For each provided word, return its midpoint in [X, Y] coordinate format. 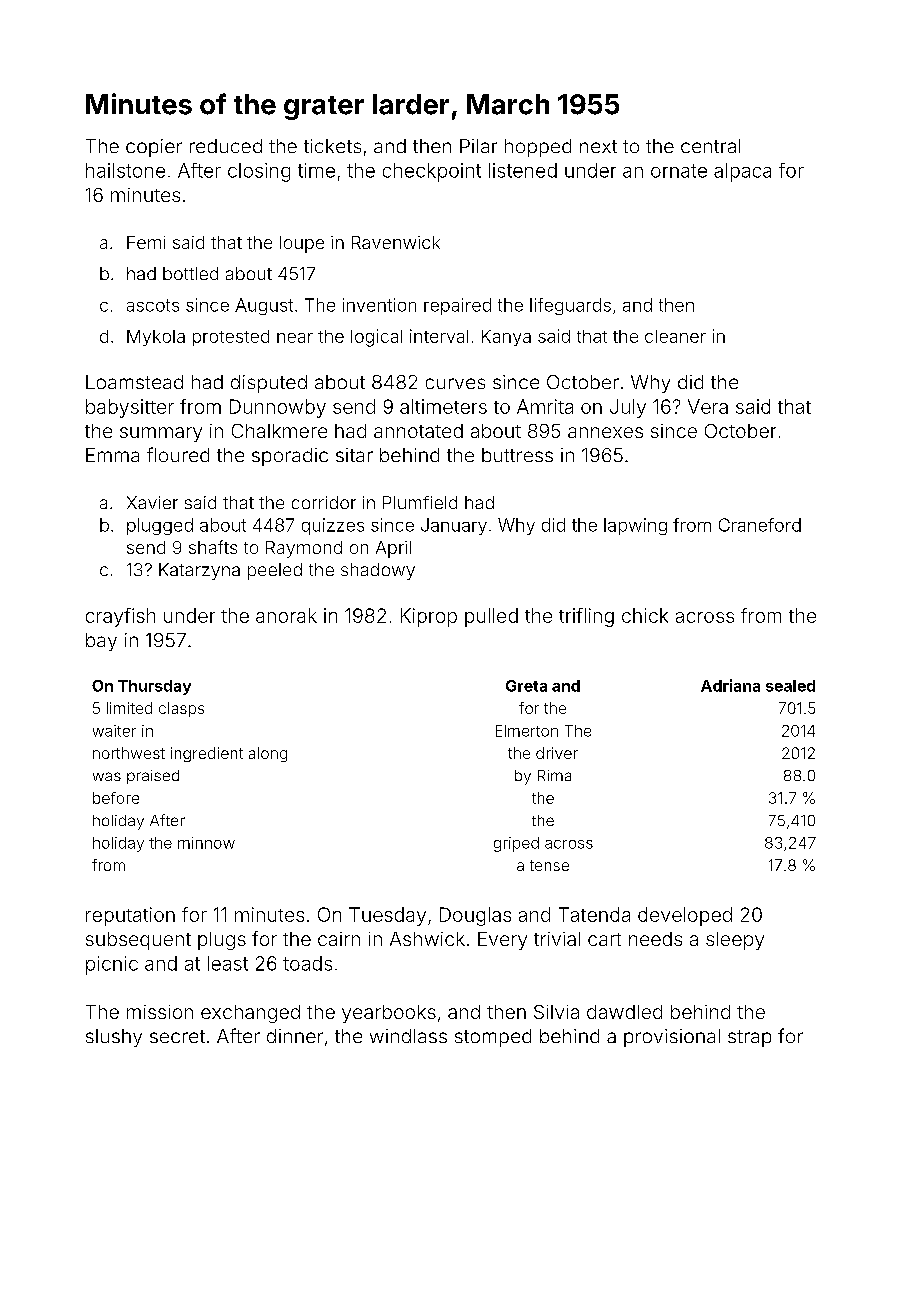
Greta [526, 686]
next [598, 146]
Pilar [478, 146]
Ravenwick [396, 242]
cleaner [675, 336]
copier [154, 148]
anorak [286, 615]
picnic [112, 965]
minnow [206, 843]
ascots [153, 305]
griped [516, 844]
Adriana [730, 685]
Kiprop [429, 617]
